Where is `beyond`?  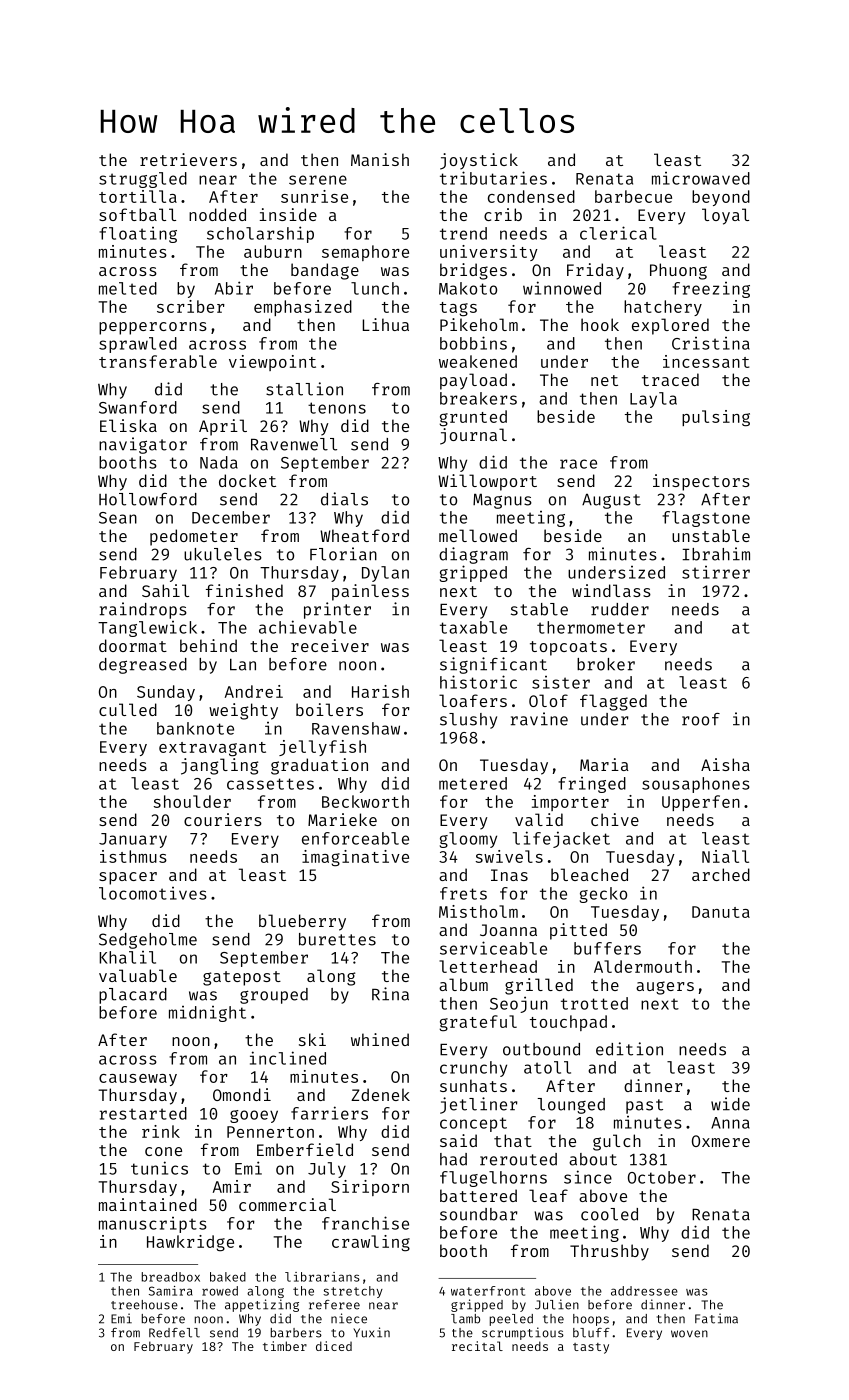 beyond is located at coordinates (721, 198).
